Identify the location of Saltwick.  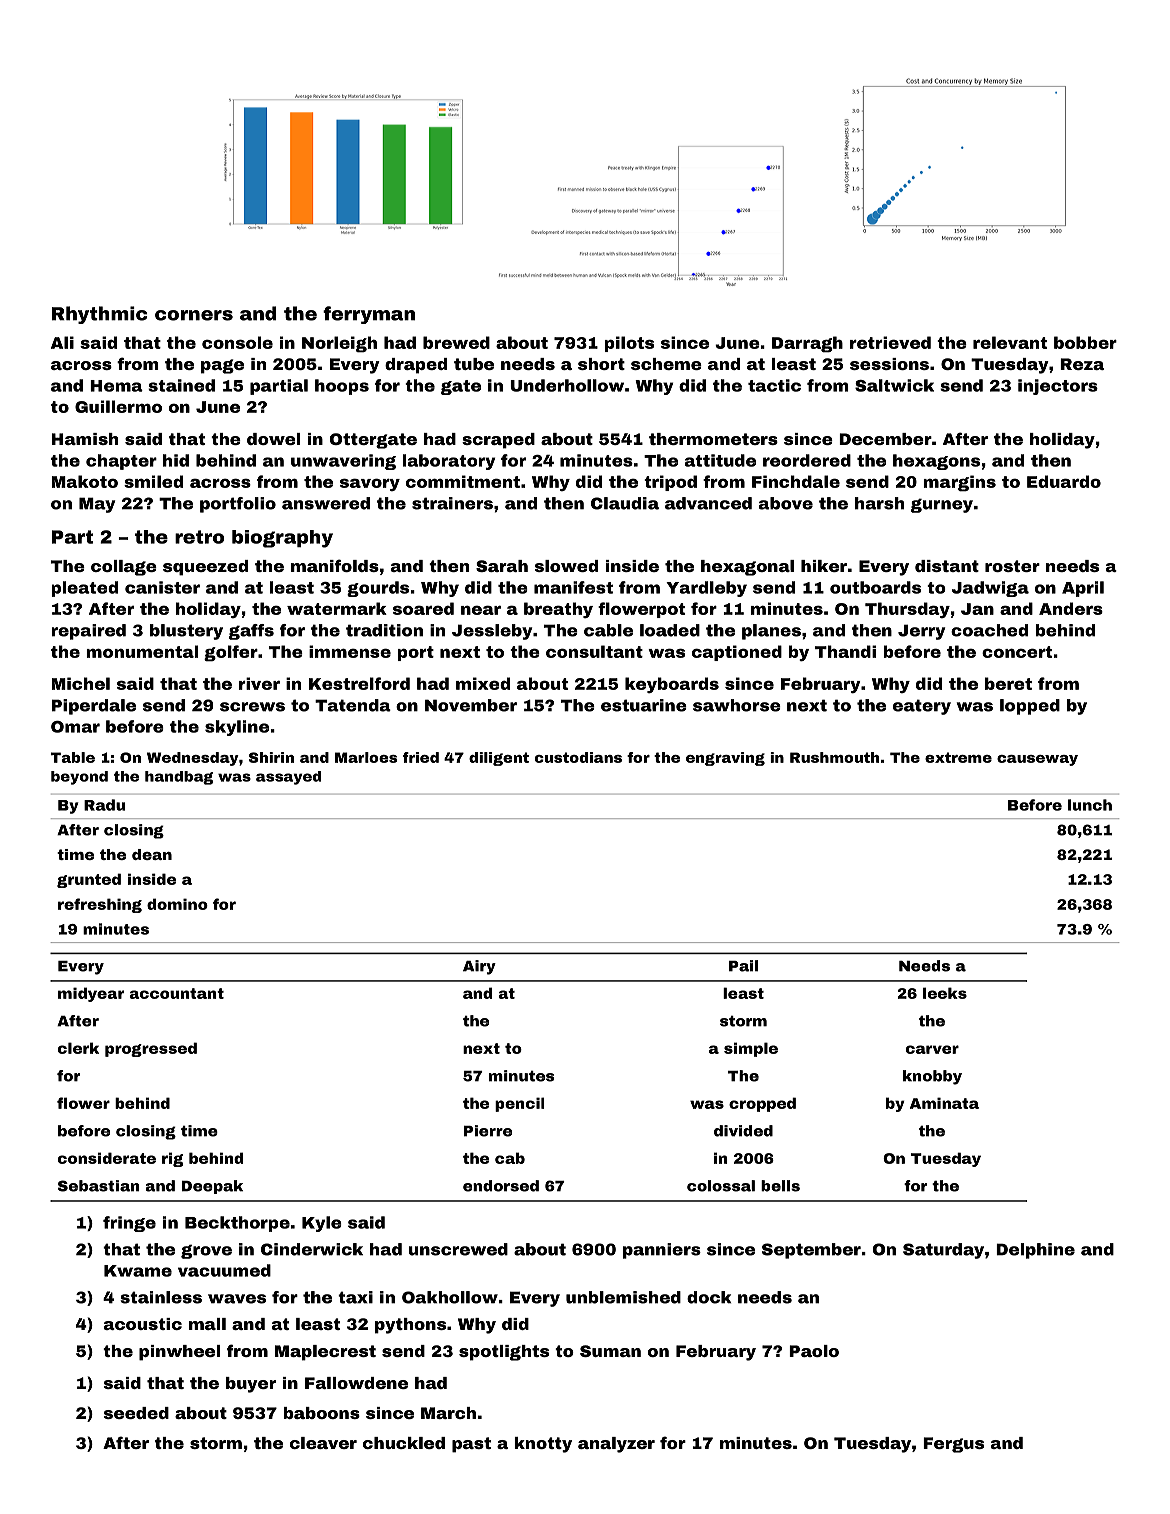
(894, 385).
